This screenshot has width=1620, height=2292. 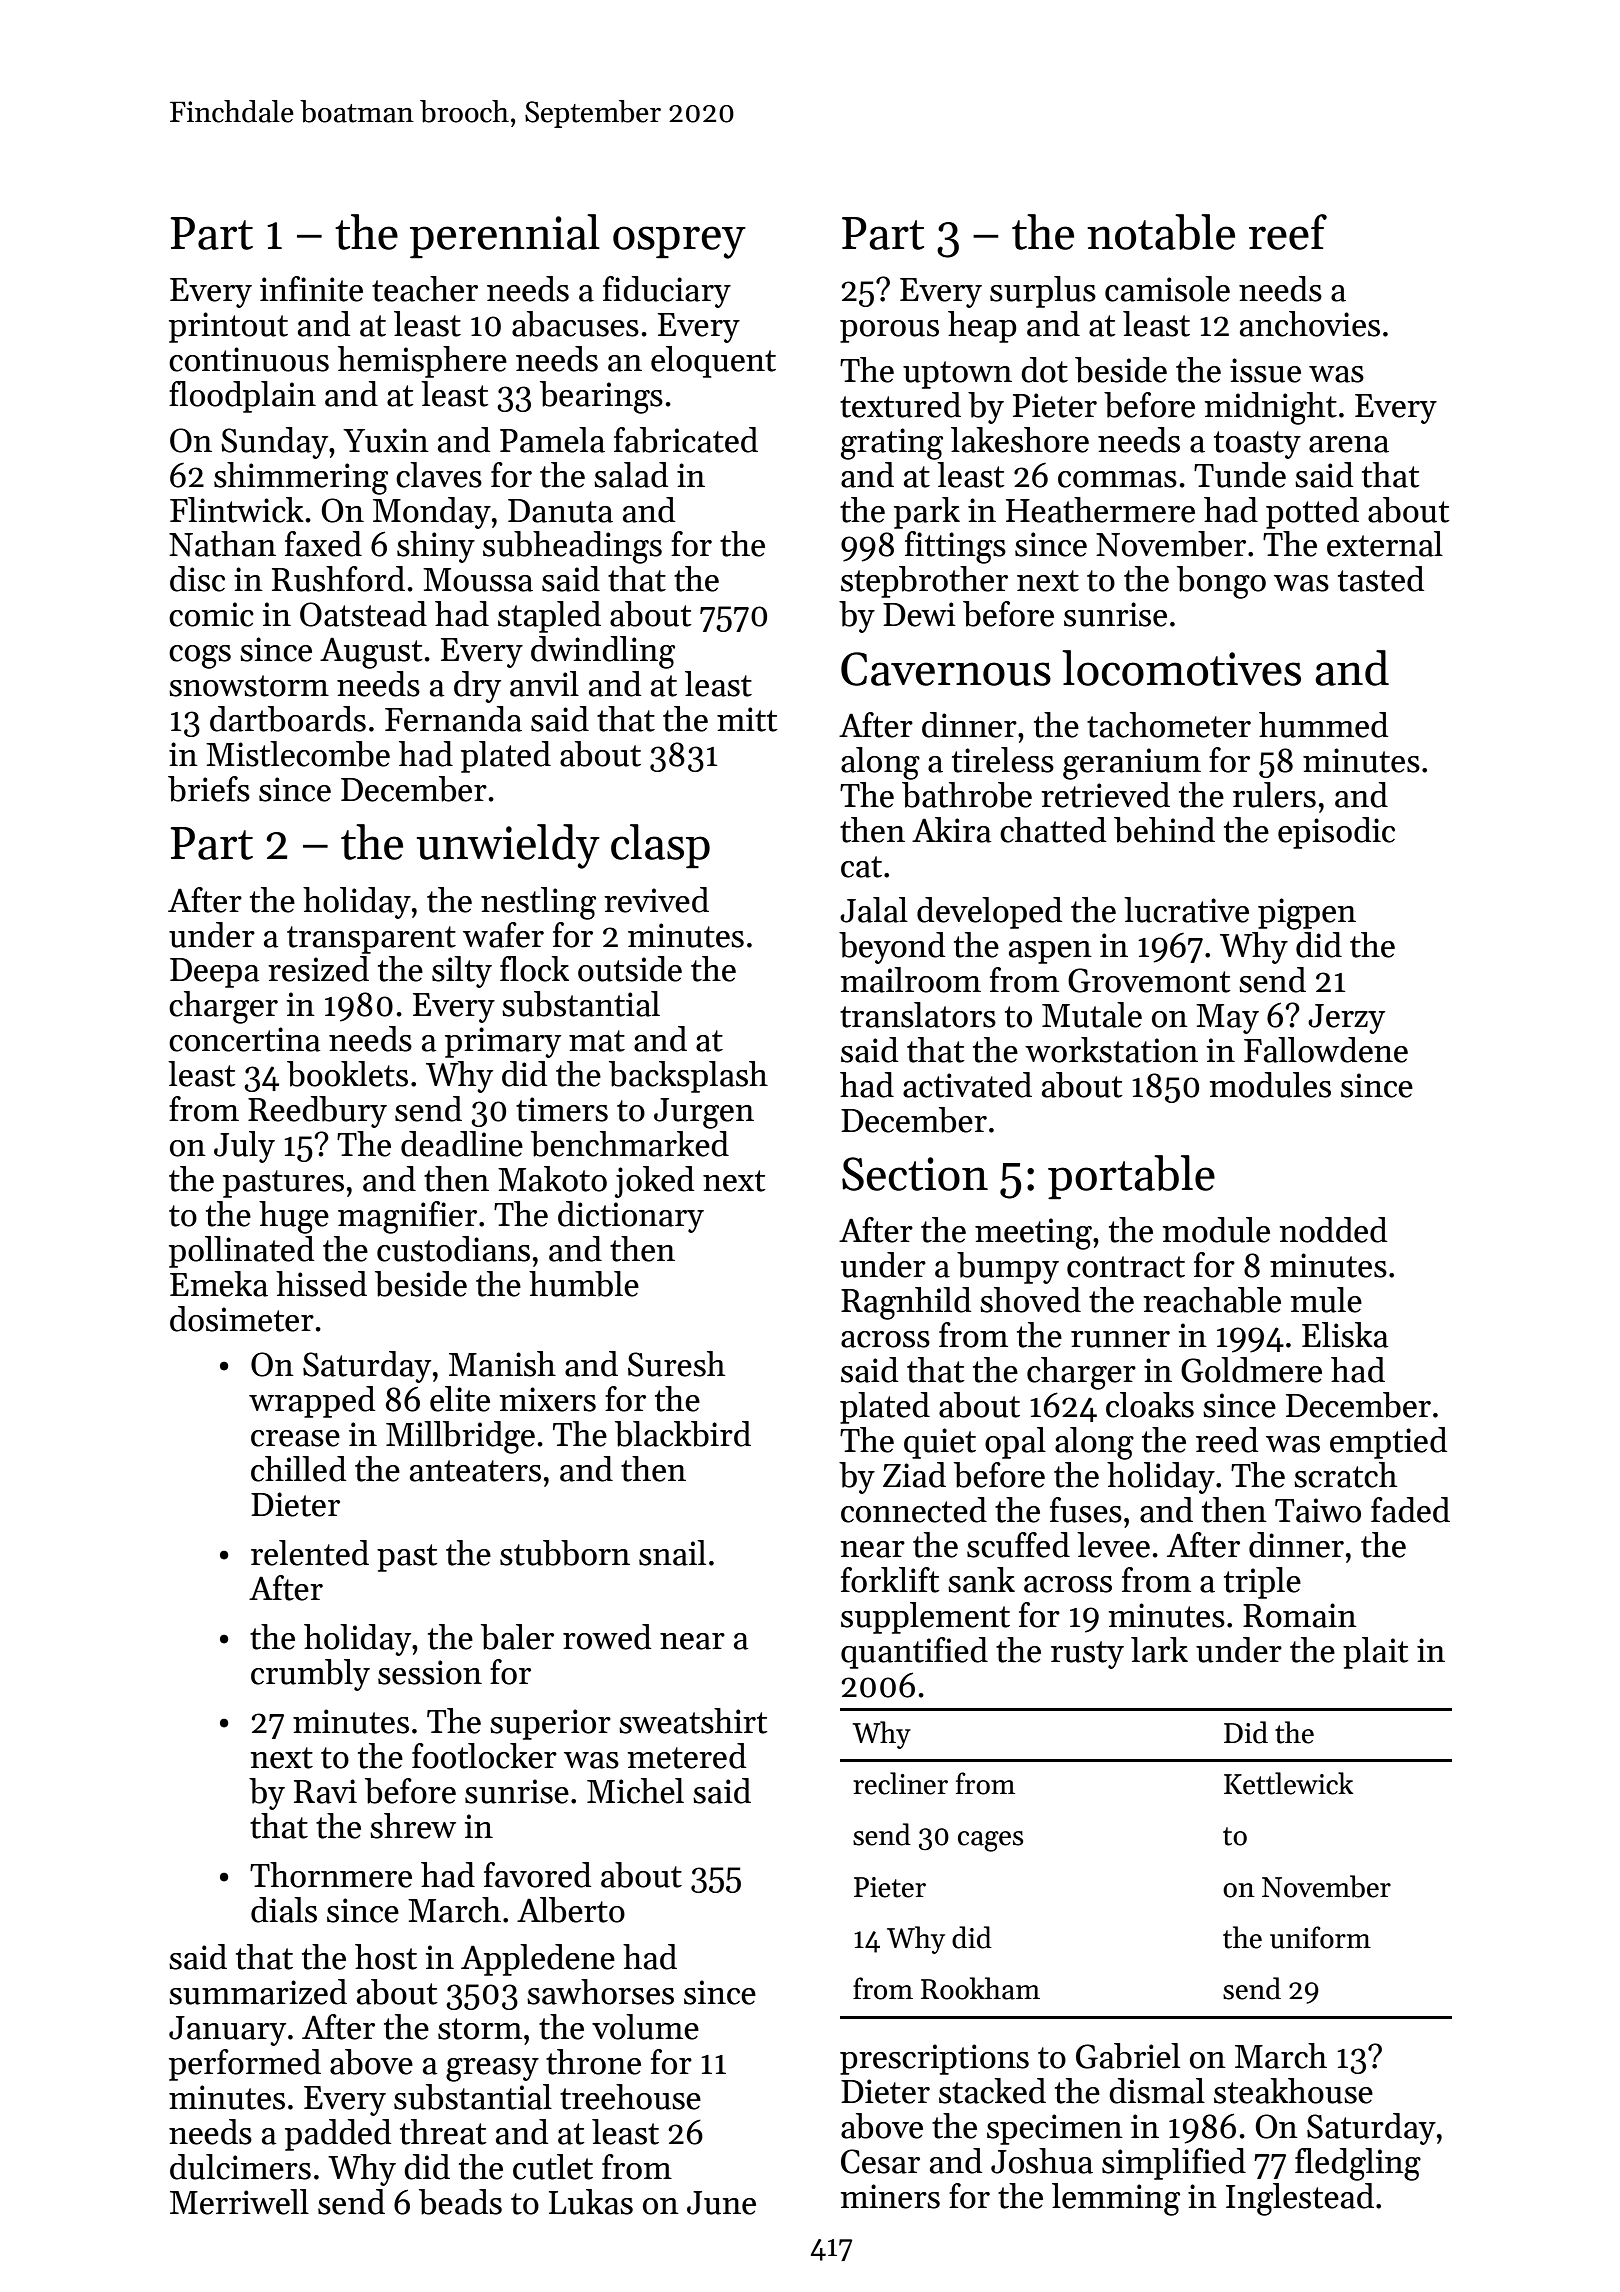 I want to click on briefs, so click(x=209, y=789).
